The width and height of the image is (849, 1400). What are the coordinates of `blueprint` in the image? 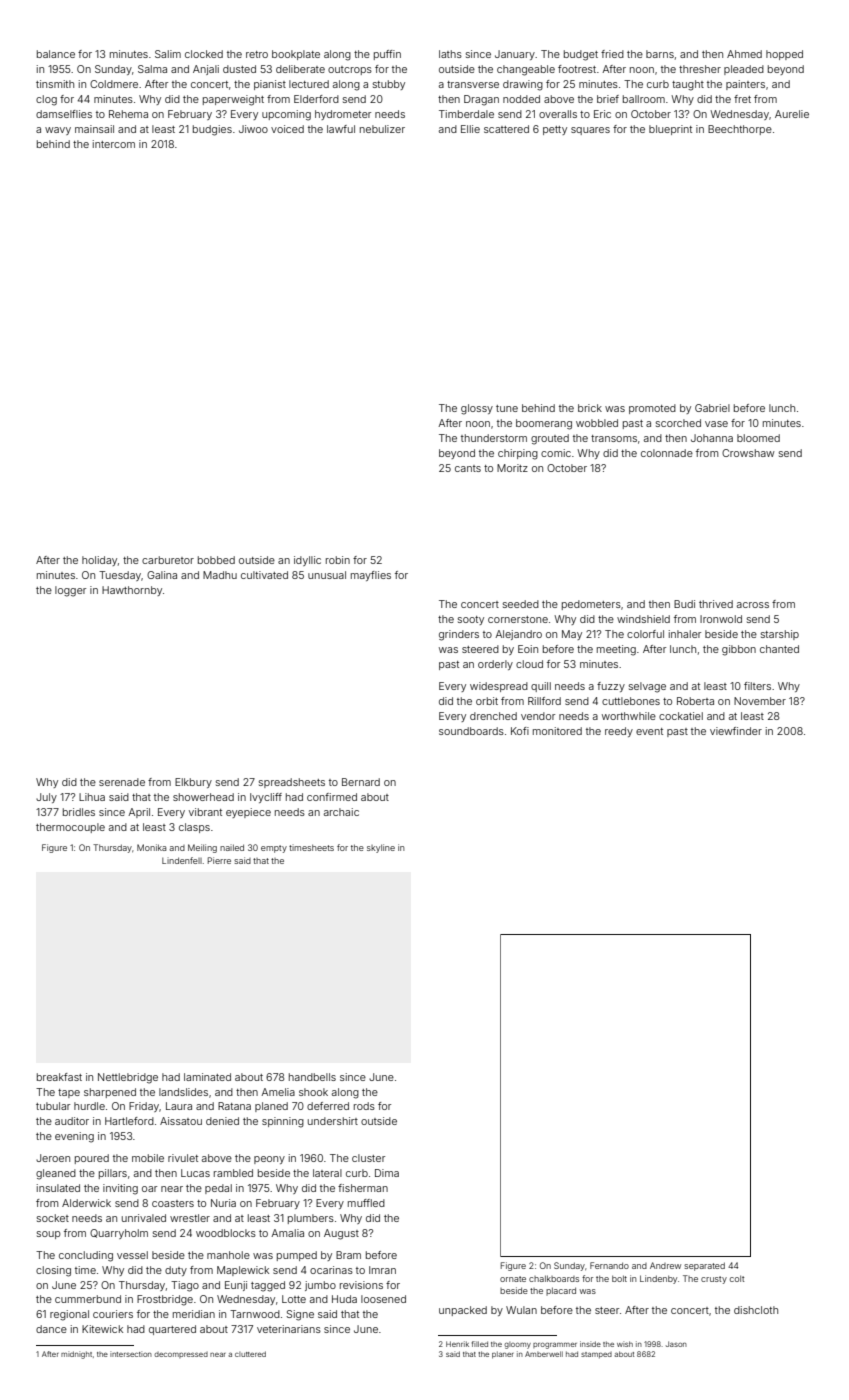 It's located at (670, 130).
